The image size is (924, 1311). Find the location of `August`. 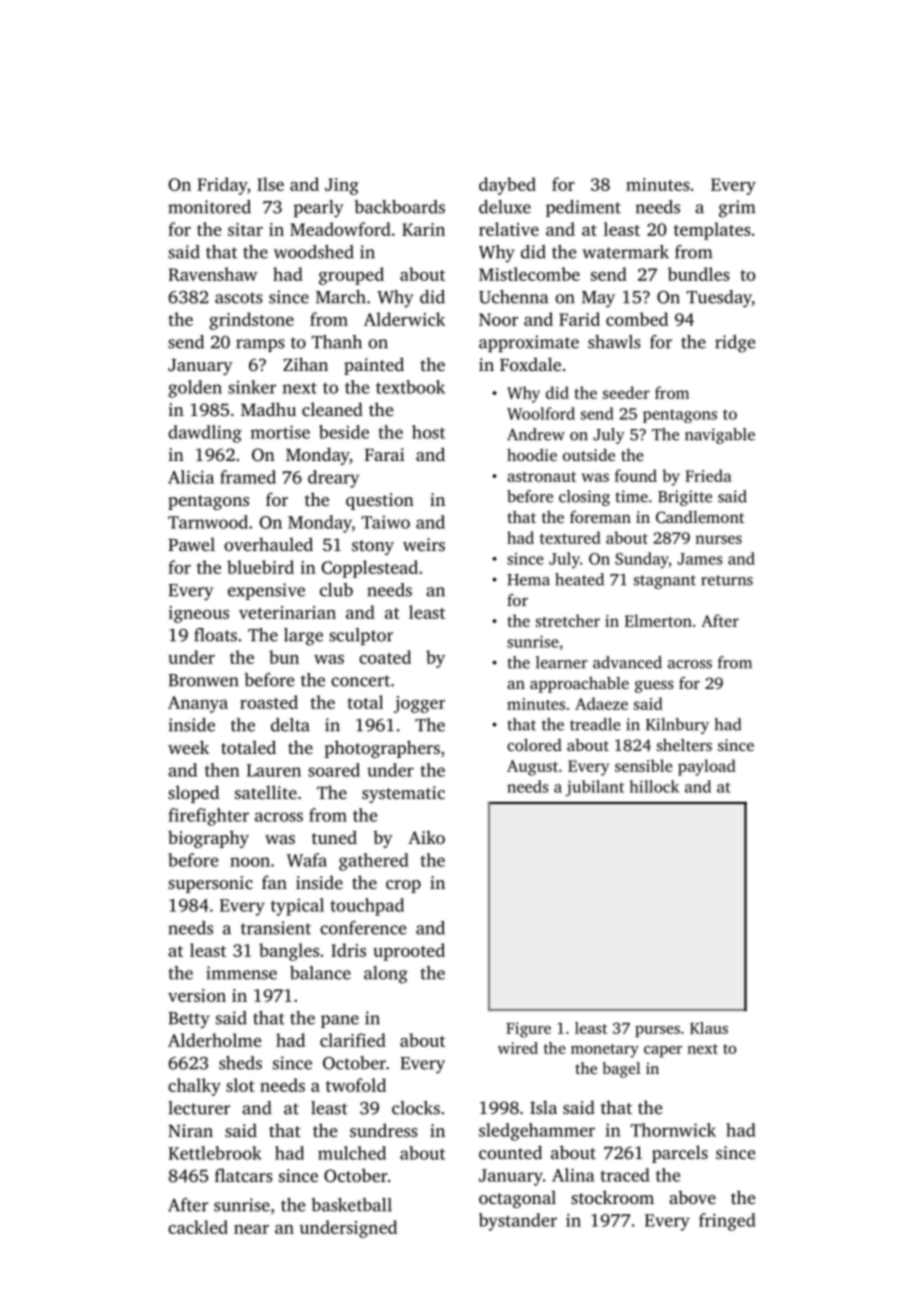

August is located at coordinates (532, 768).
